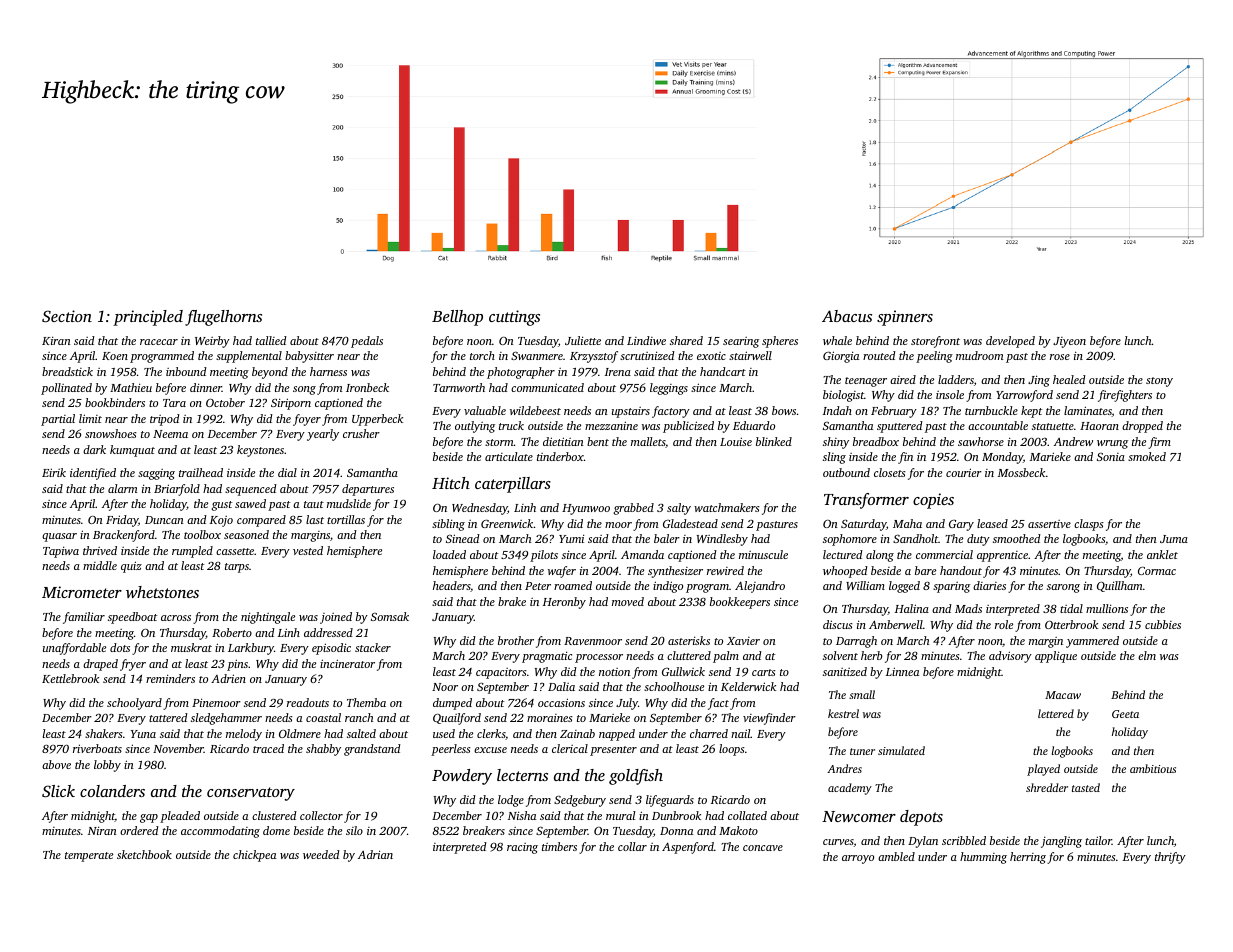 The image size is (1233, 952). Describe the element at coordinates (336, 618) in the screenshot. I see `joined` at that location.
